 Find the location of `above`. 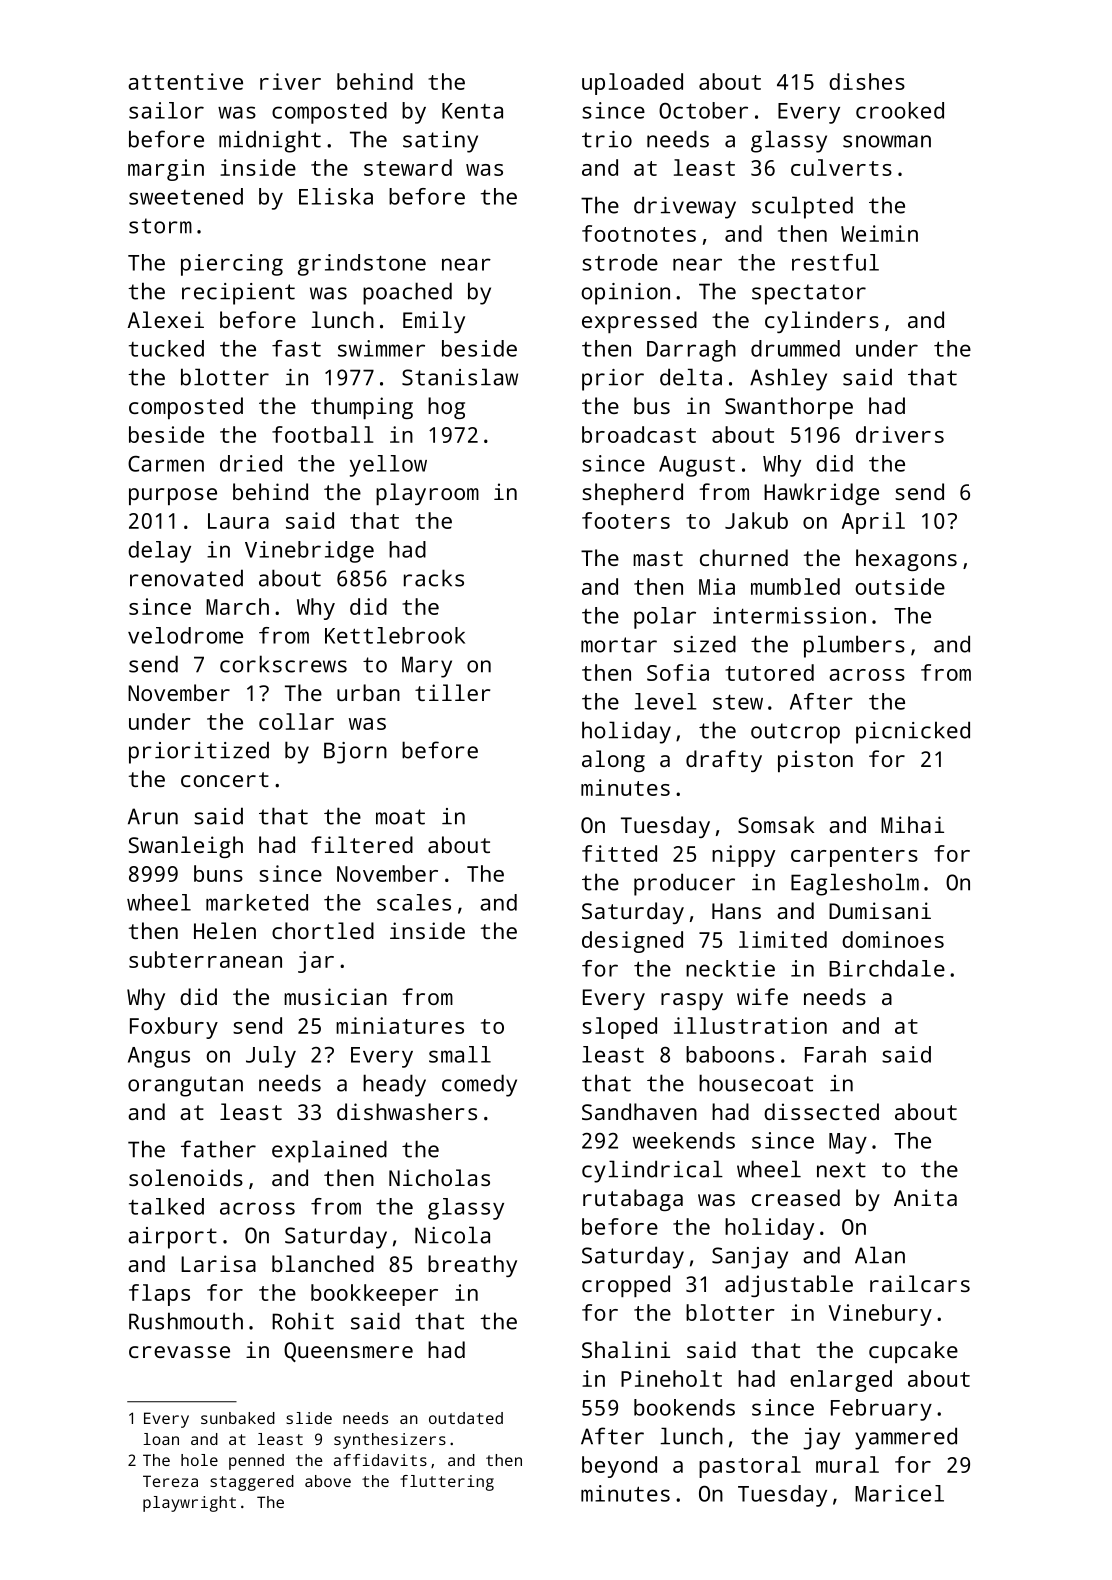

above is located at coordinates (328, 1481).
